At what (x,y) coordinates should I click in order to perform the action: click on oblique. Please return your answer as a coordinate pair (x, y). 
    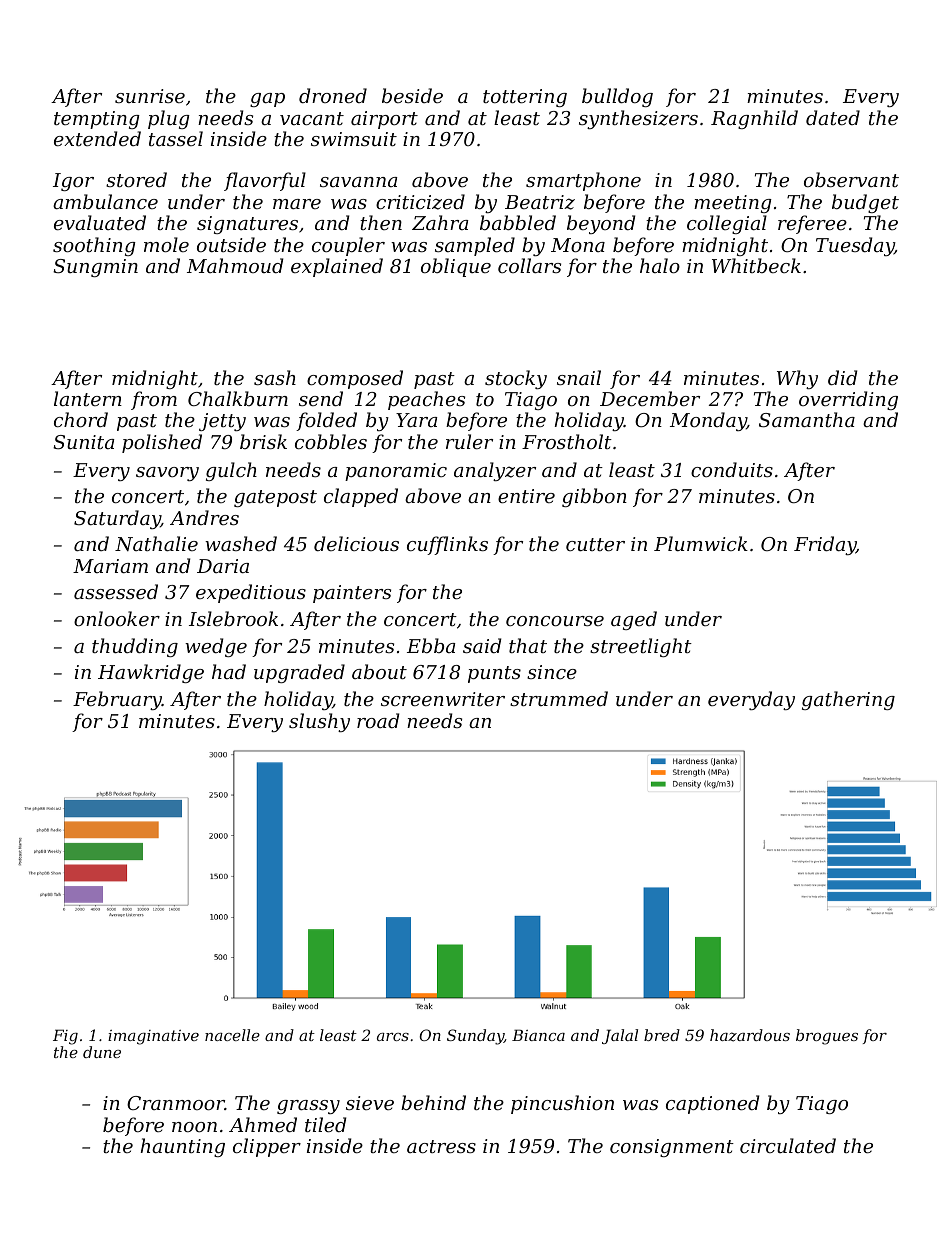
    Looking at the image, I should click on (456, 267).
